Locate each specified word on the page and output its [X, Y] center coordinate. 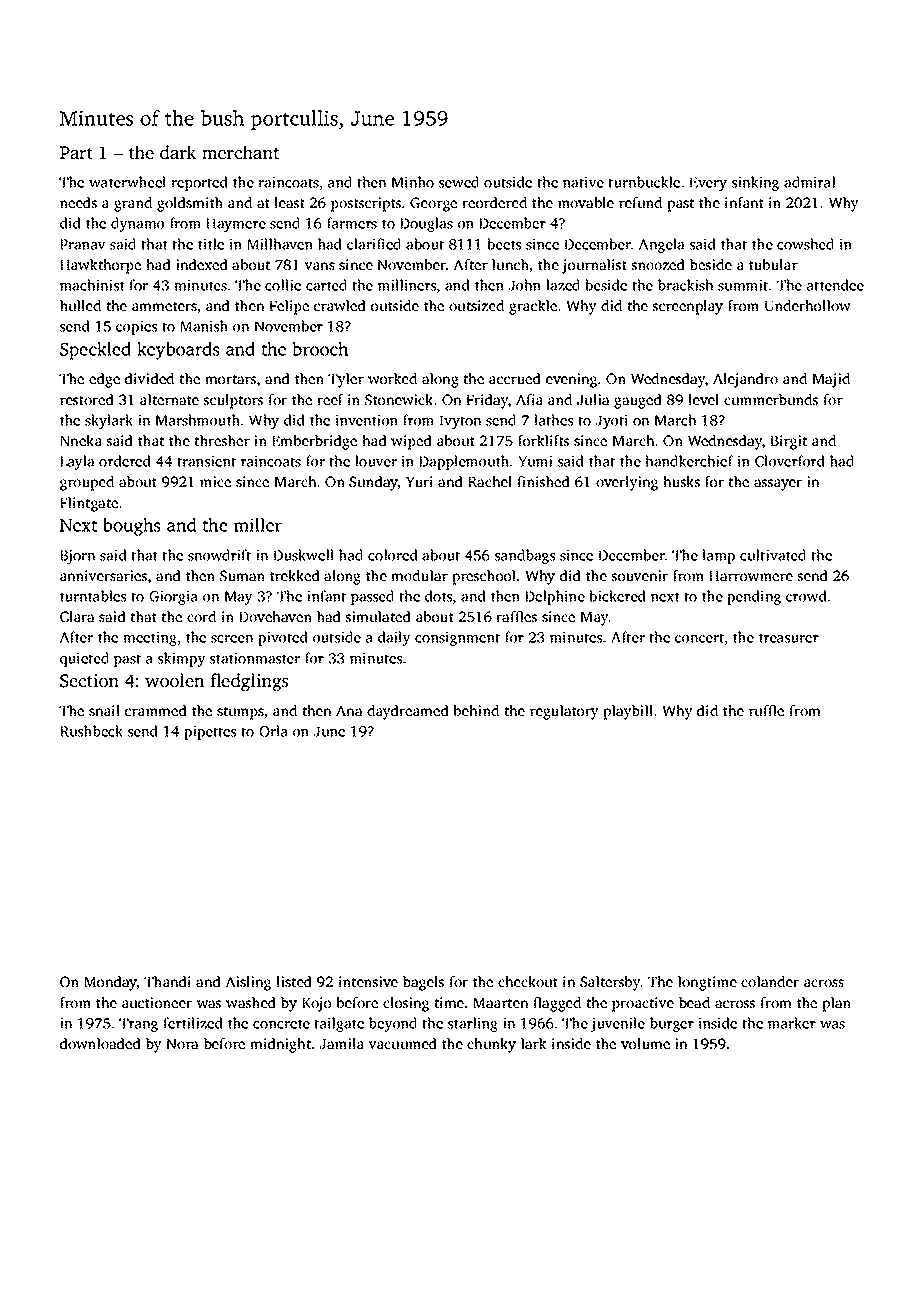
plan [836, 1004]
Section [89, 681]
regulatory [564, 712]
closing [406, 1004]
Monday [110, 983]
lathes [554, 420]
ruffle [766, 710]
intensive [368, 981]
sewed [459, 182]
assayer [778, 485]
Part [76, 152]
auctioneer [157, 1002]
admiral [809, 182]
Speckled [95, 351]
